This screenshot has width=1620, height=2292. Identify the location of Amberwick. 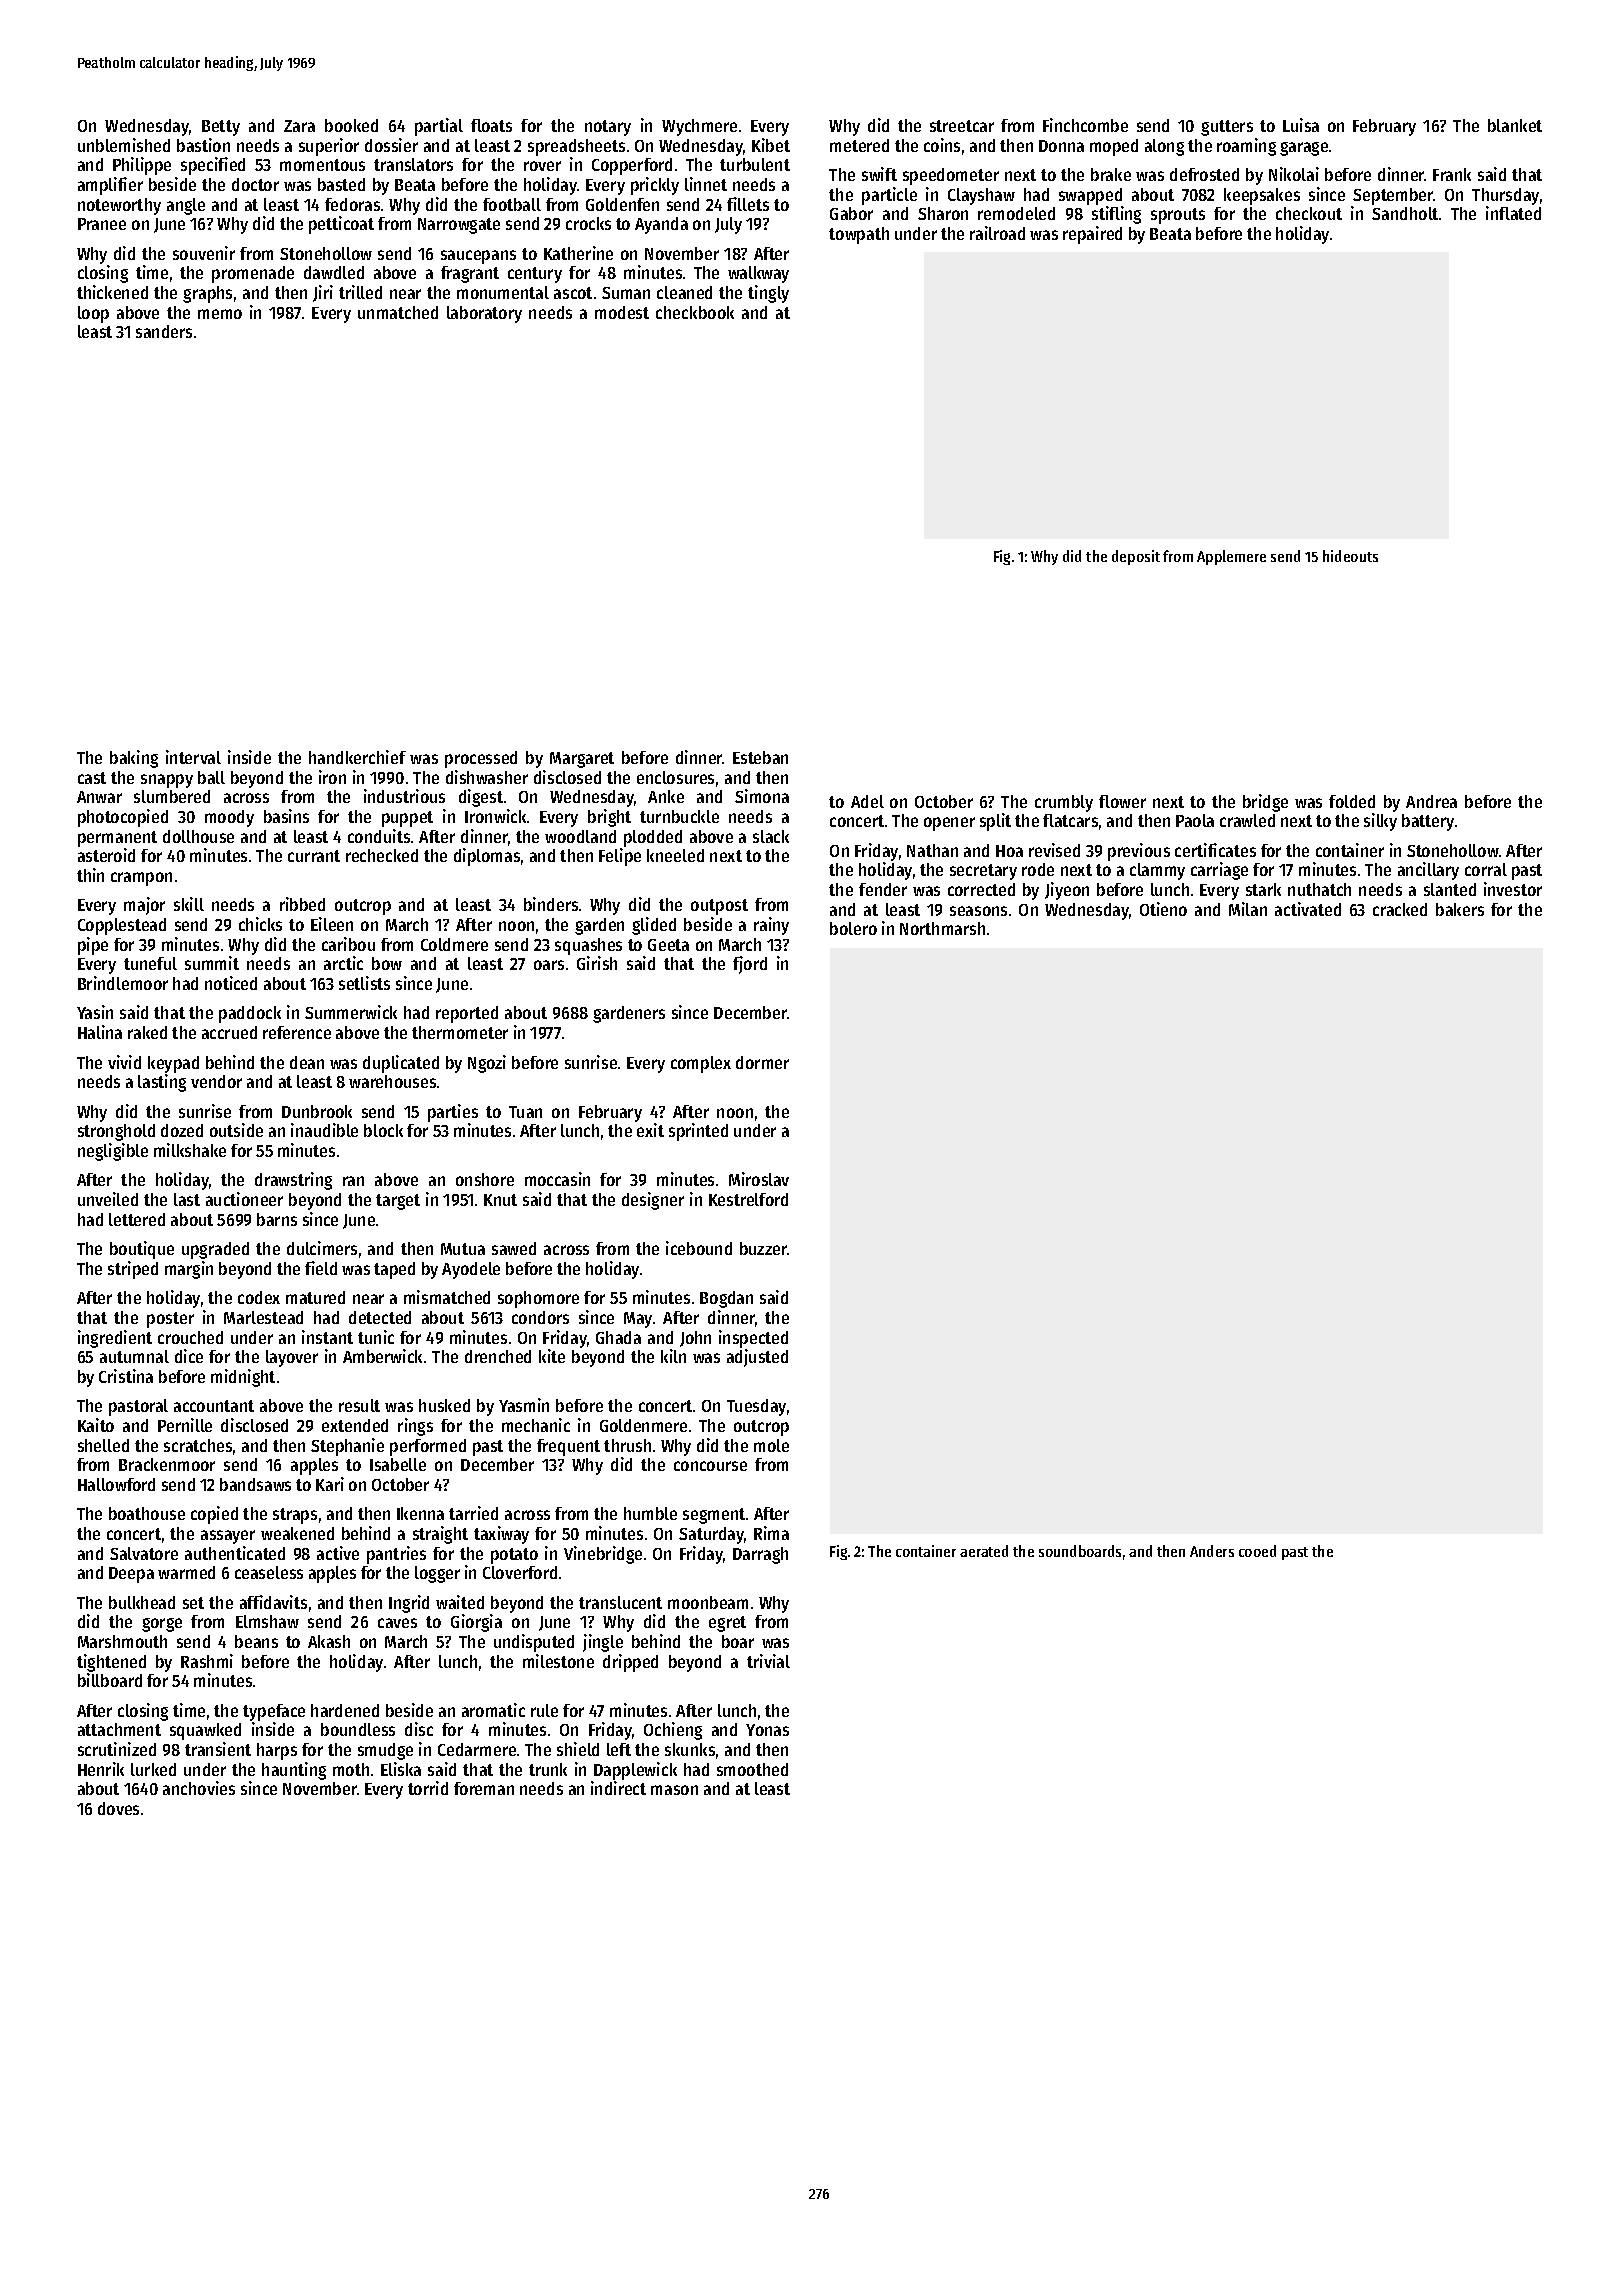
(382, 1356).
